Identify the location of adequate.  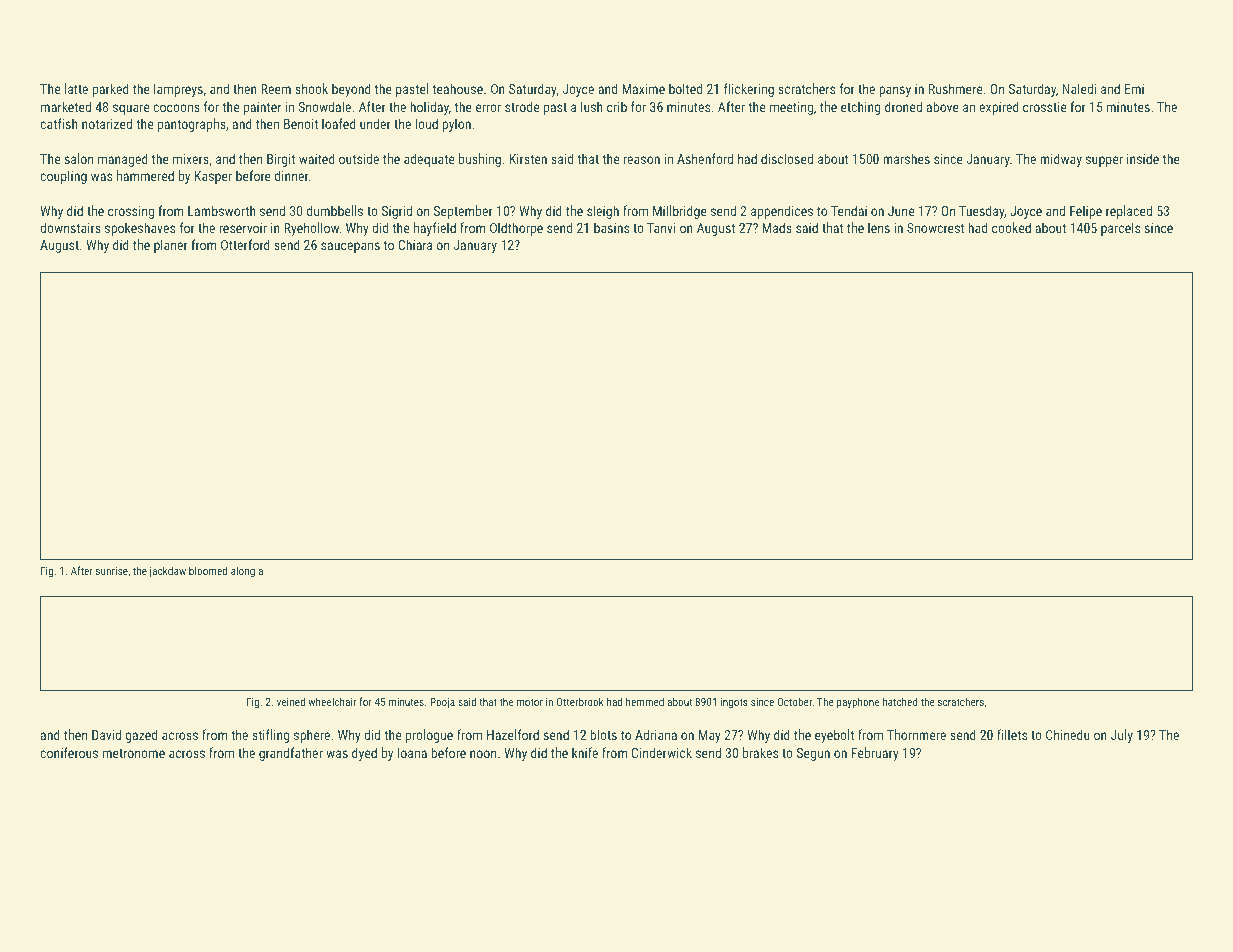
(429, 160).
